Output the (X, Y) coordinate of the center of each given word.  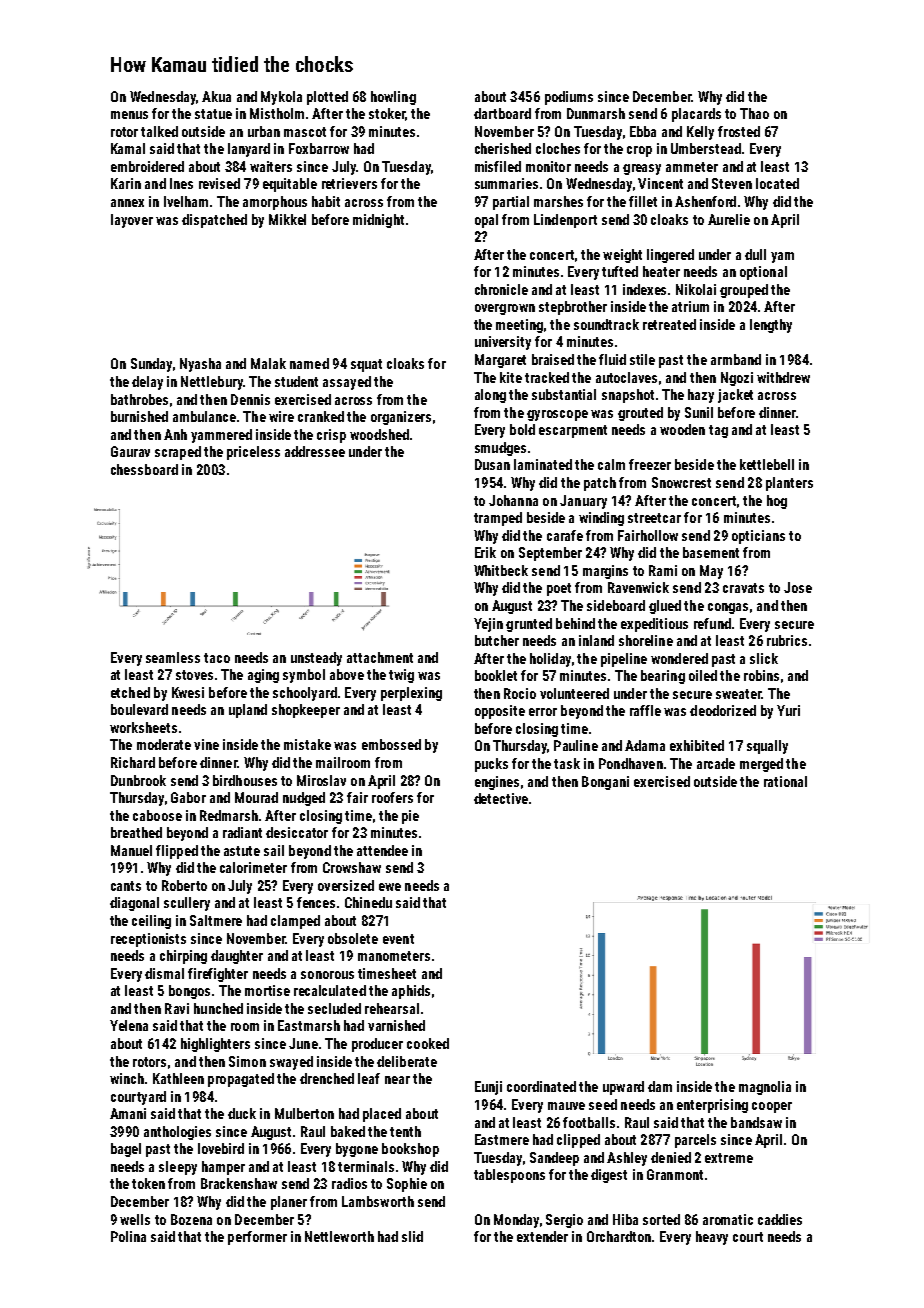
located (777, 183)
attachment (380, 657)
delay (147, 383)
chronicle (501, 289)
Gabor (188, 797)
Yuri (788, 710)
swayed (291, 1063)
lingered (670, 256)
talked (159, 131)
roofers (392, 797)
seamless (173, 657)
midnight (378, 221)
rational (785, 781)
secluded (334, 1008)
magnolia (765, 1088)
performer (257, 1238)
